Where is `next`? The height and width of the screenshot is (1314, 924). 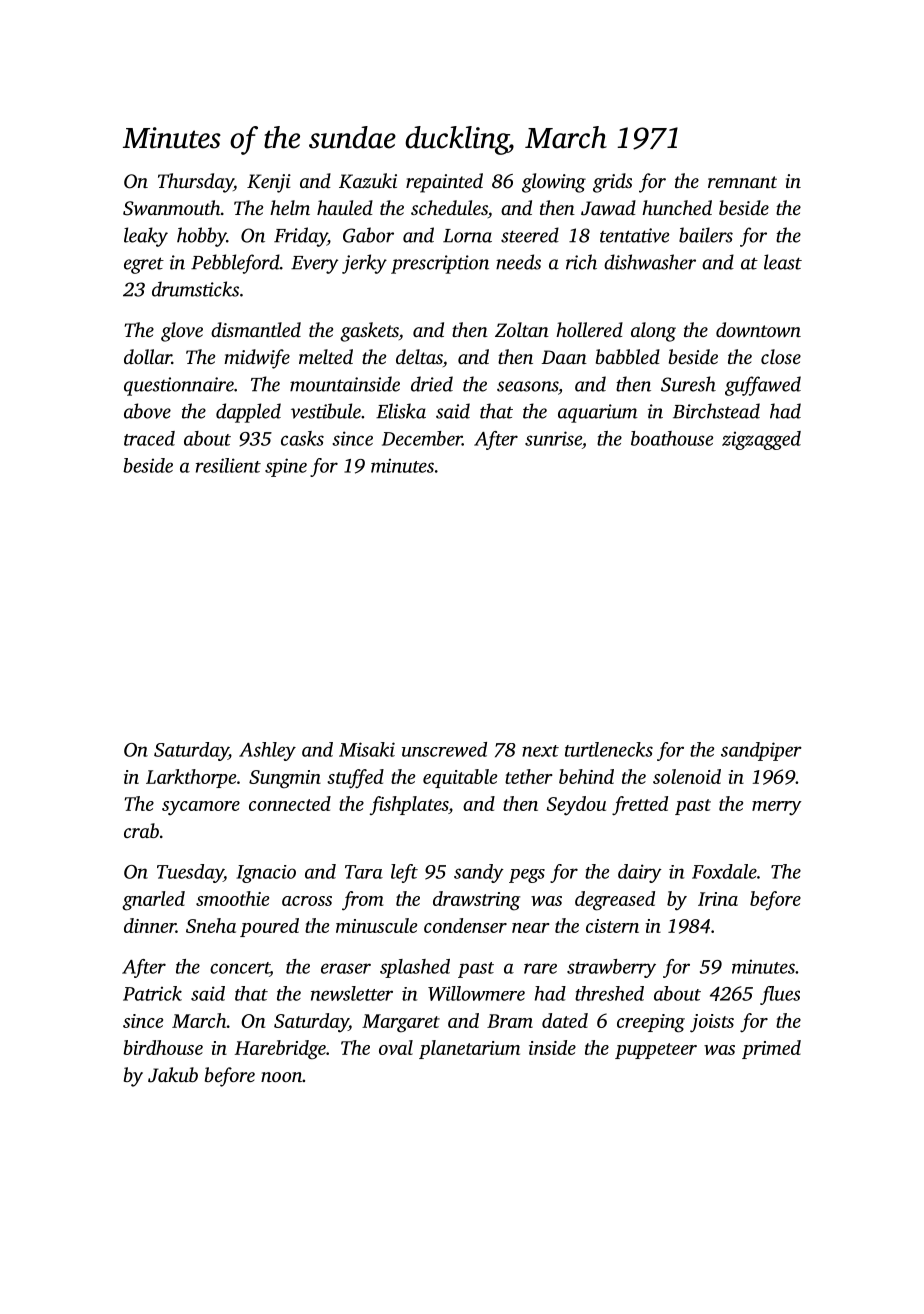
next is located at coordinates (540, 751).
